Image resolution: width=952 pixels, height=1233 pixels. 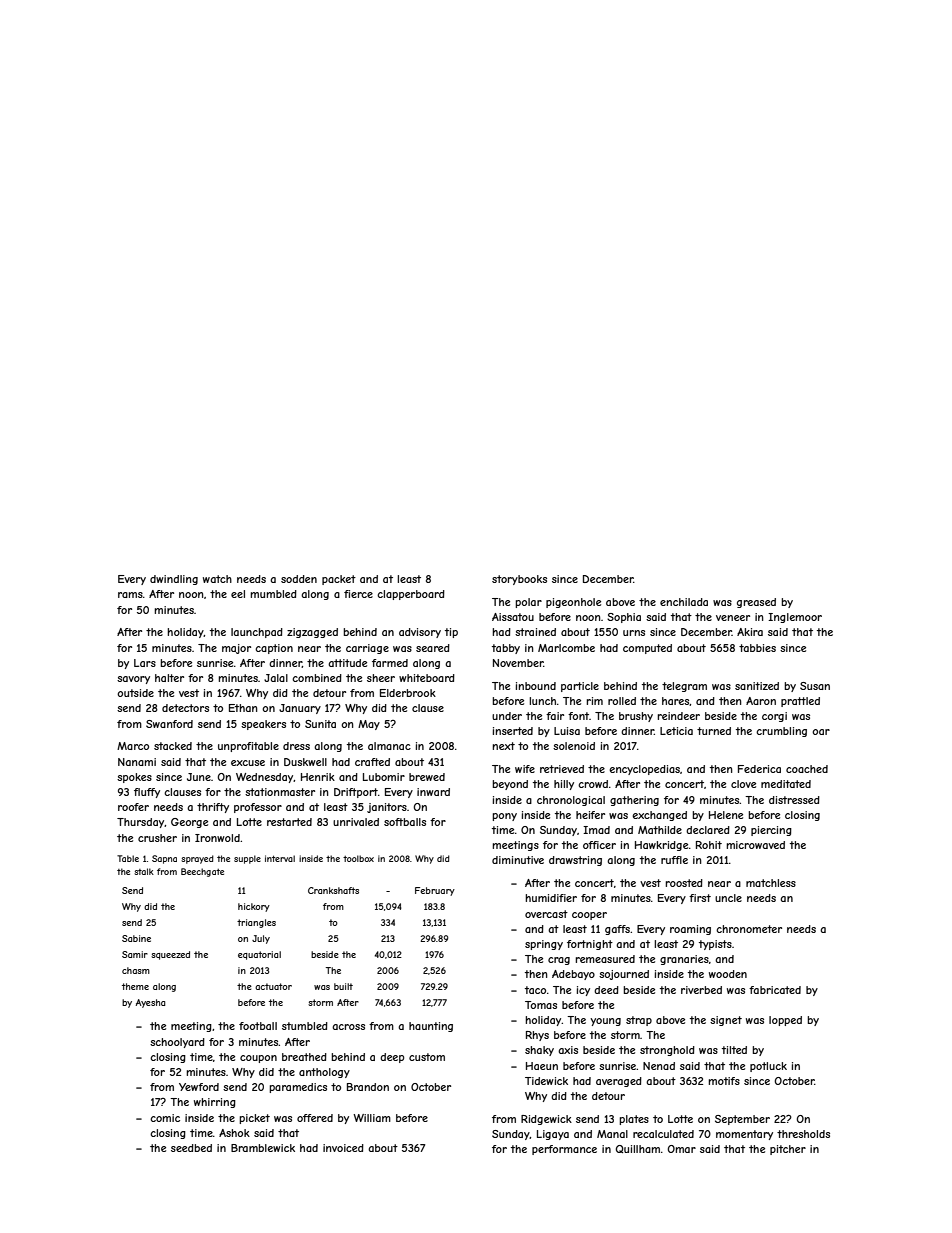 What do you see at coordinates (191, 1148) in the image?
I see `seedbed` at bounding box center [191, 1148].
